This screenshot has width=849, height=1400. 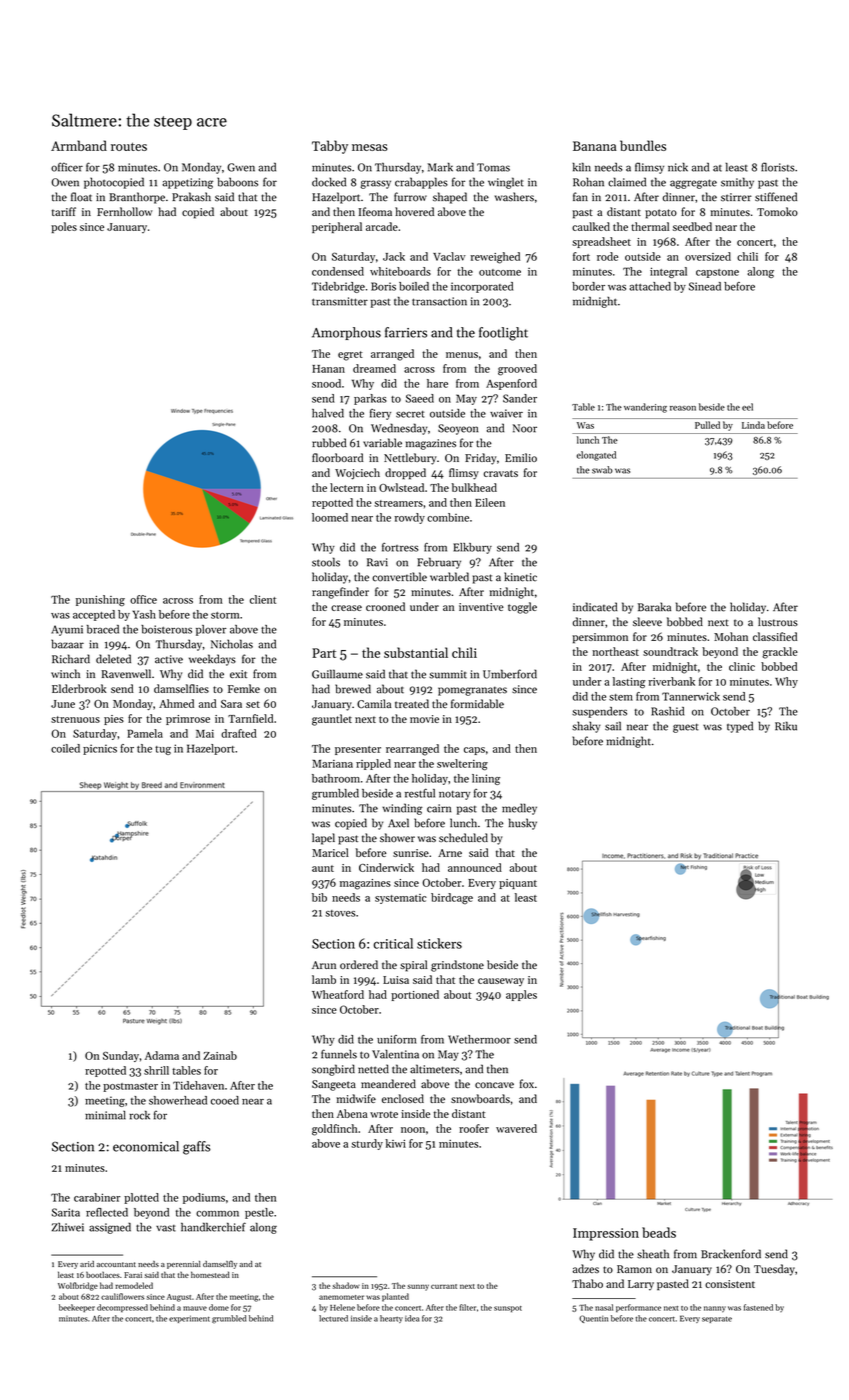 I want to click on grackle, so click(x=780, y=653).
